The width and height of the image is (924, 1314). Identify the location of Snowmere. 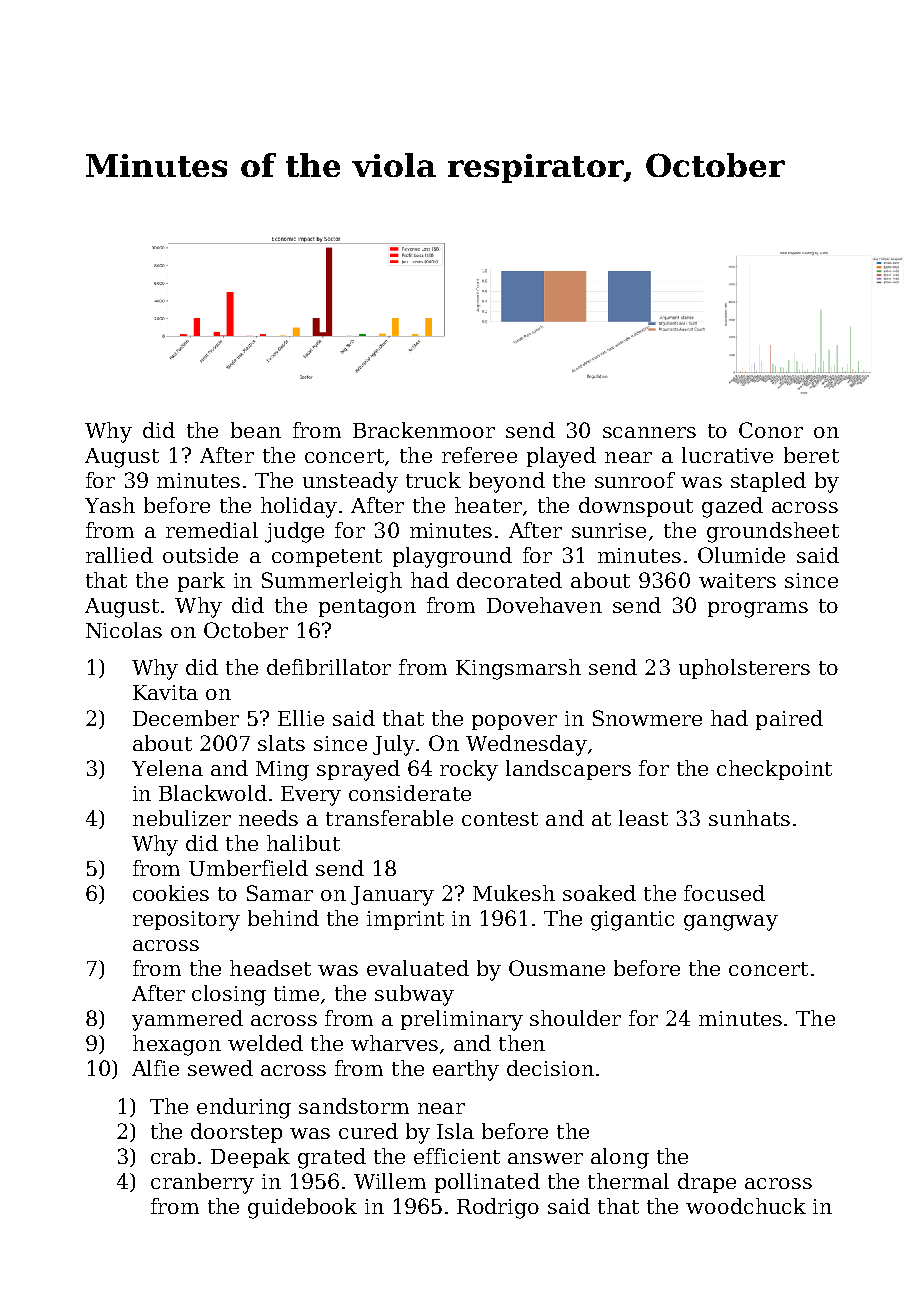
(647, 718).
